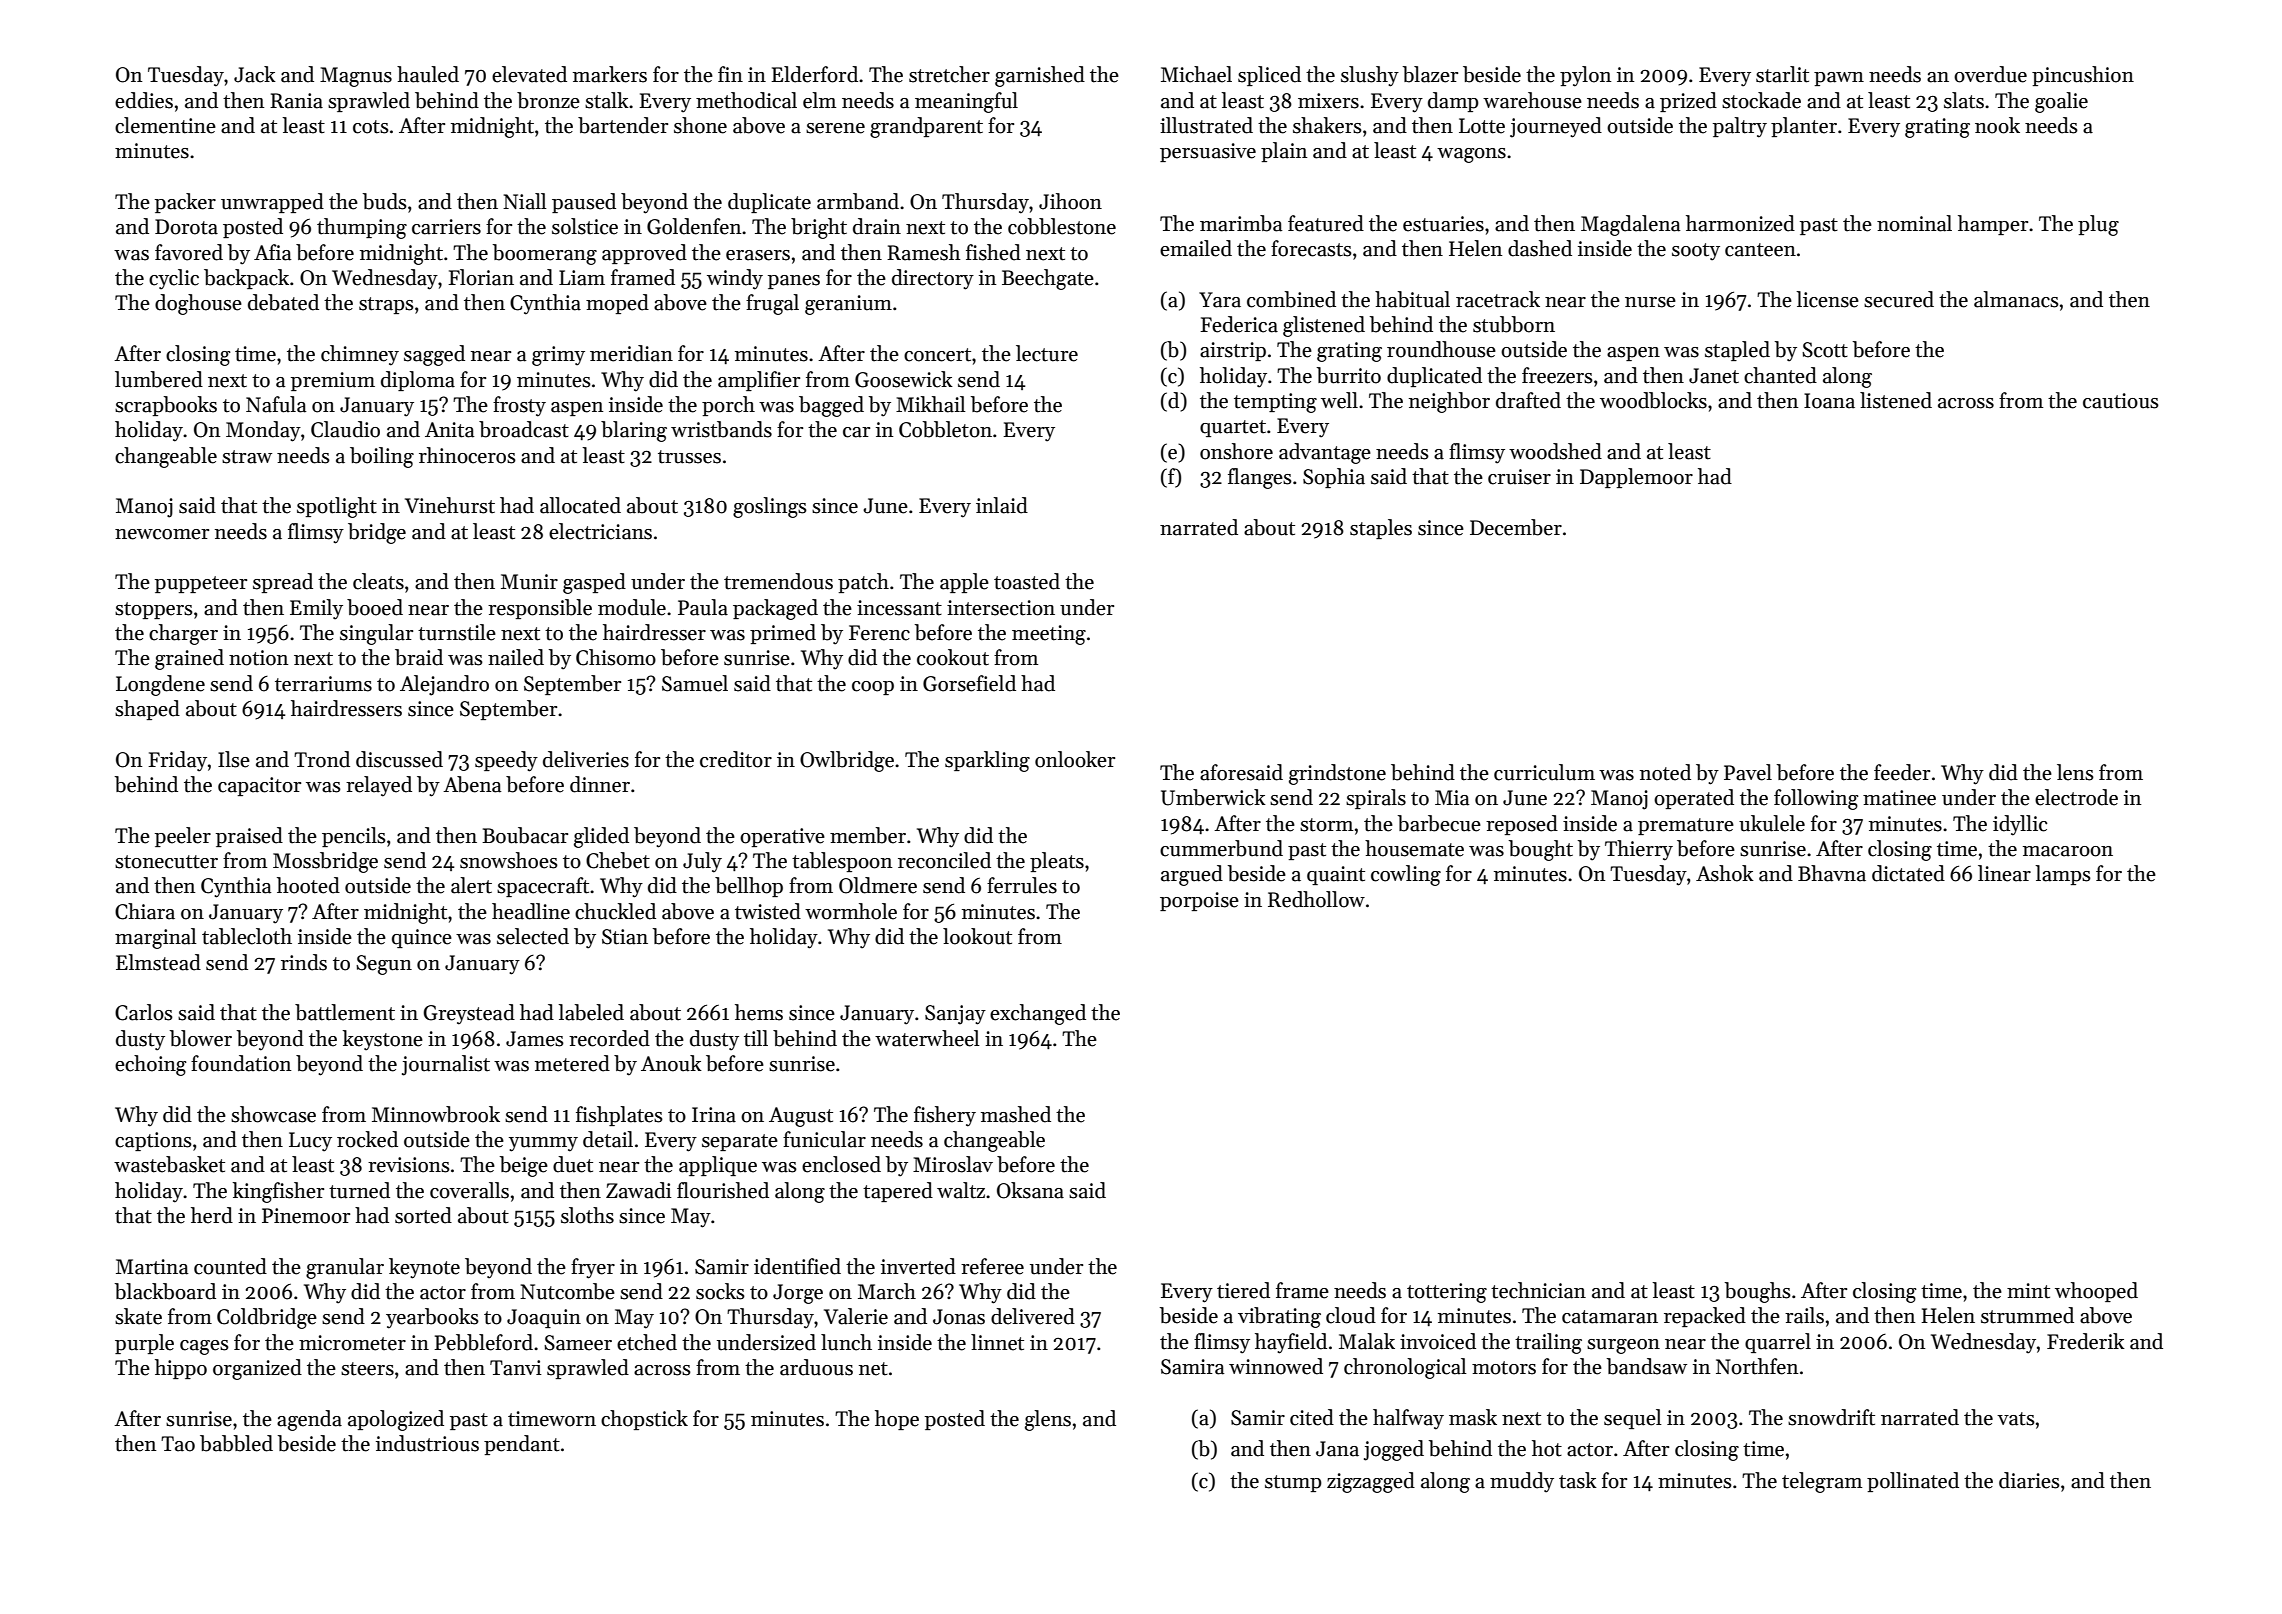 This image has height=1614, width=2282. Describe the element at coordinates (1022, 885) in the image. I see `ferrules` at that location.
